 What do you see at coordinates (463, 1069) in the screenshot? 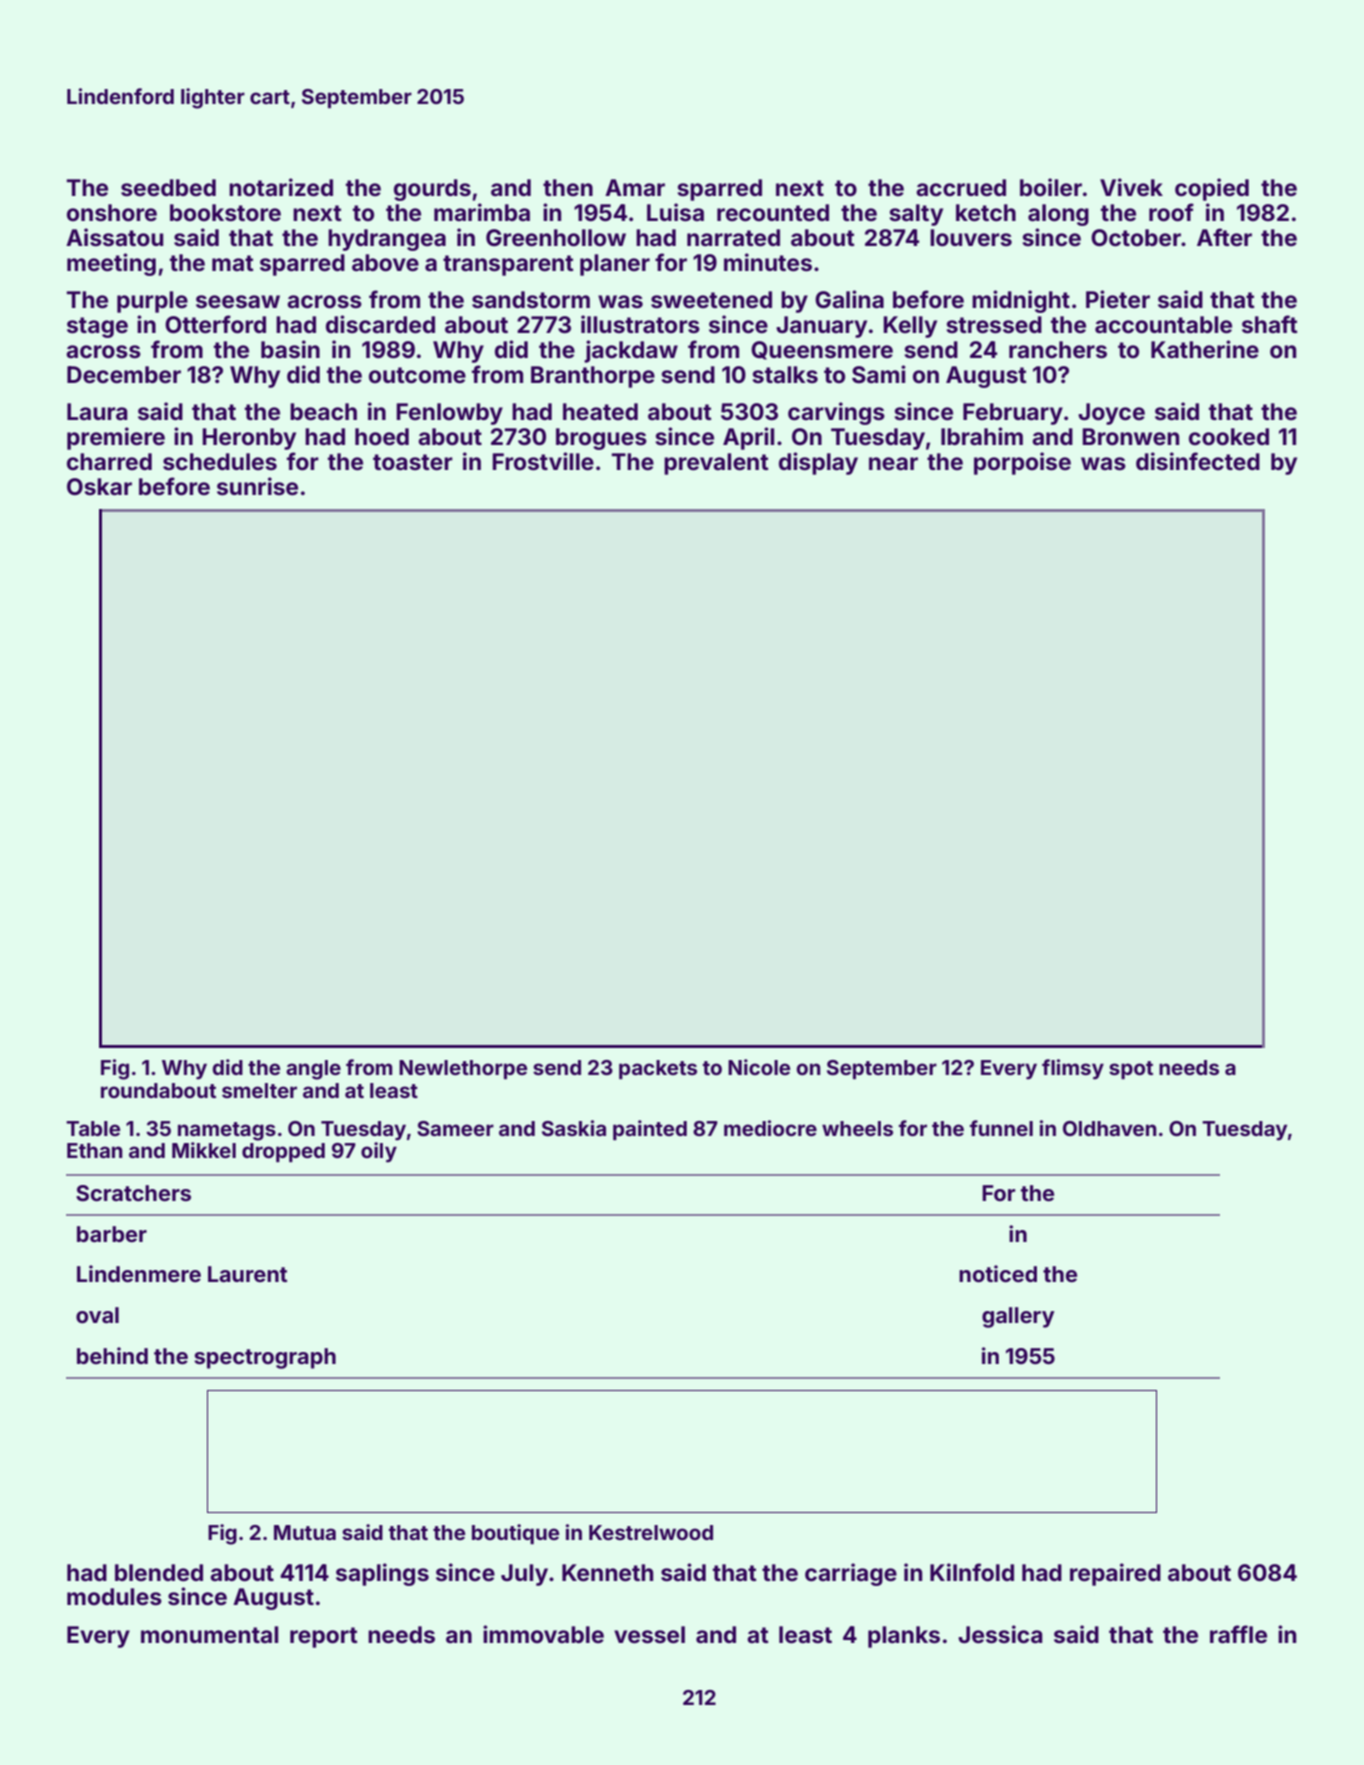
I see `Newlethorpe` at bounding box center [463, 1069].
